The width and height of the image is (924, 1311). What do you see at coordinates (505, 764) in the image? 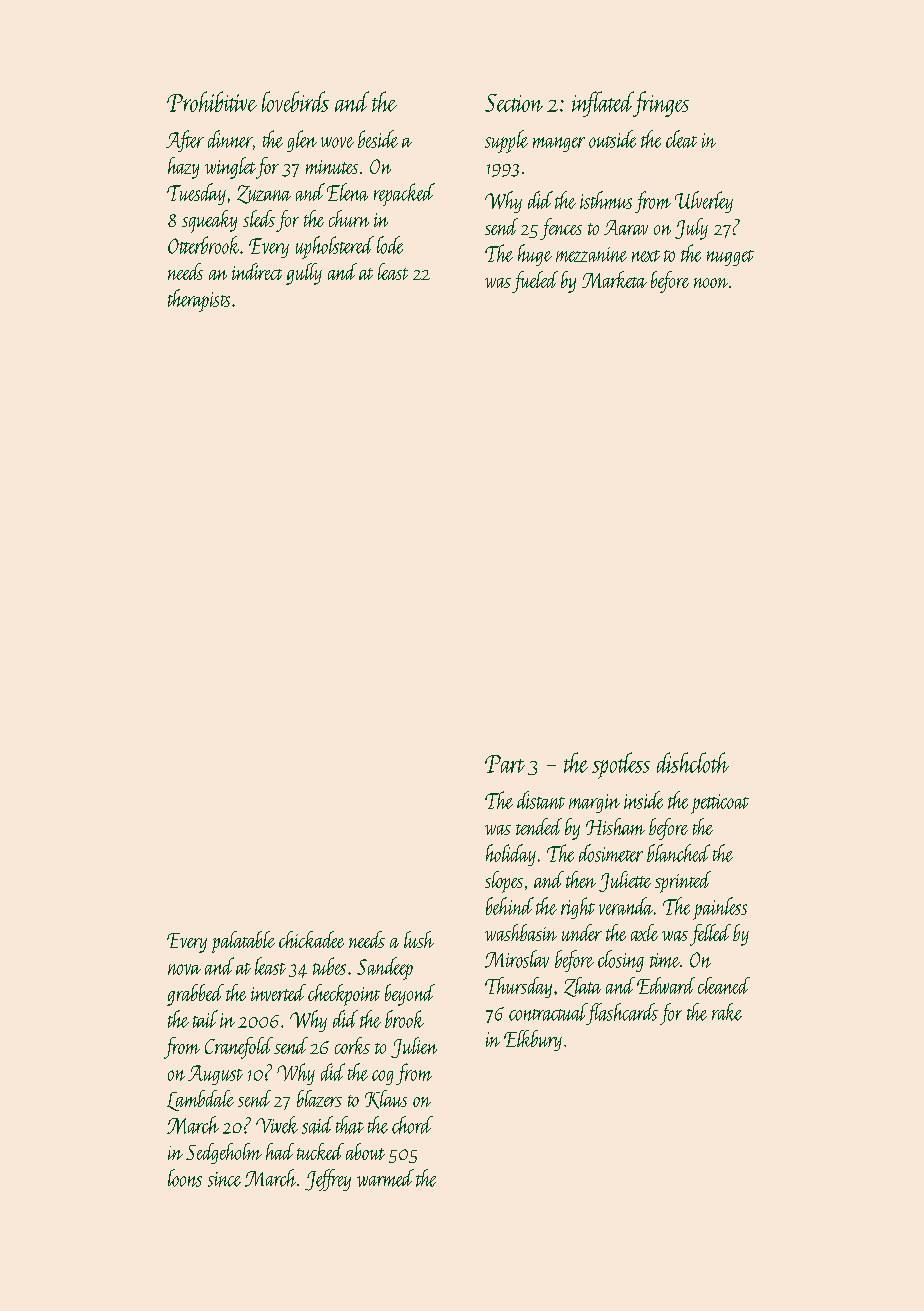
I see `Part` at bounding box center [505, 764].
